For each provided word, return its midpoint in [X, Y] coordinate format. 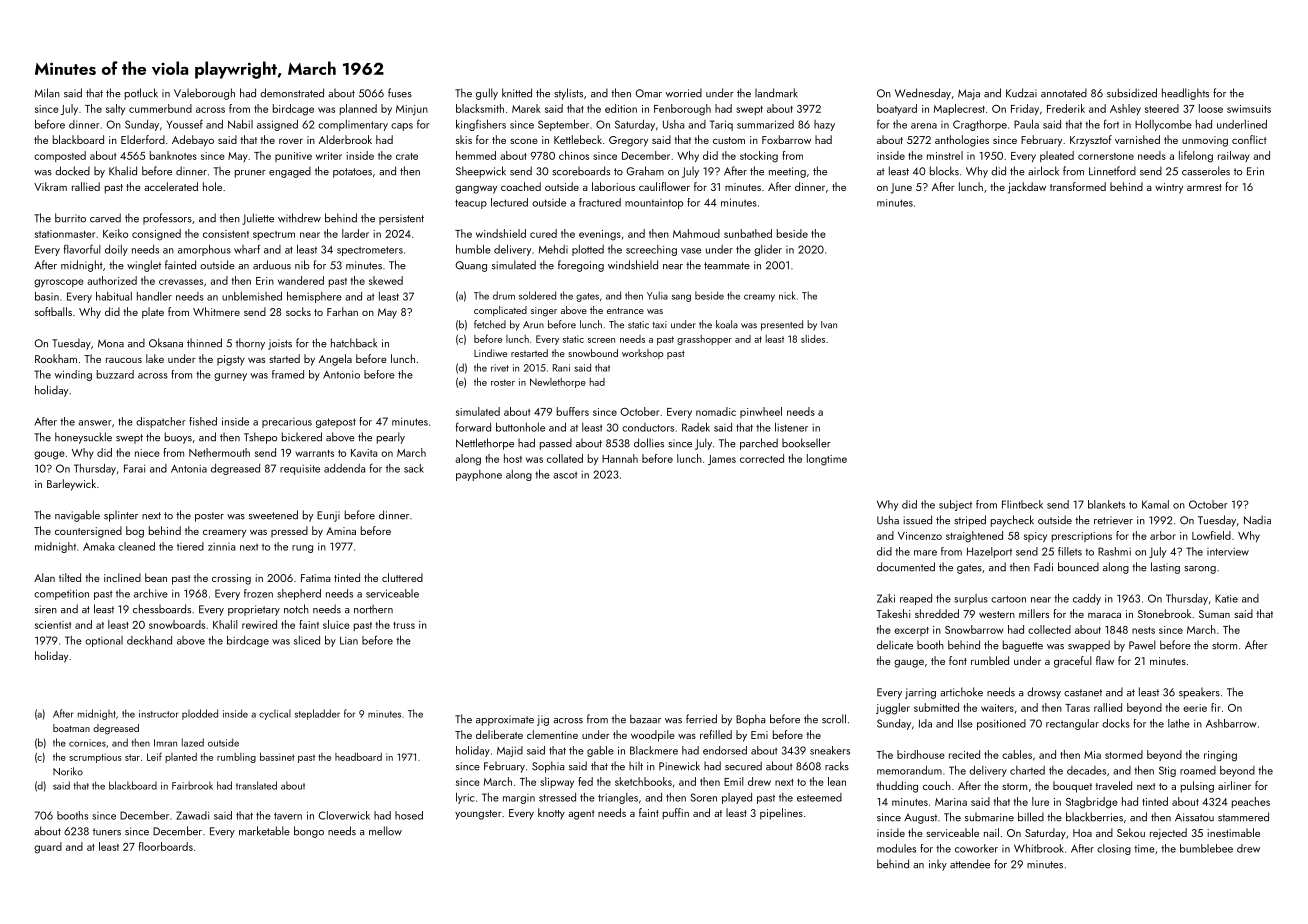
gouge [49, 455]
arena [924, 126]
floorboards [166, 846]
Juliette [258, 219]
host [513, 458]
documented [906, 567]
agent [581, 815]
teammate [727, 266]
